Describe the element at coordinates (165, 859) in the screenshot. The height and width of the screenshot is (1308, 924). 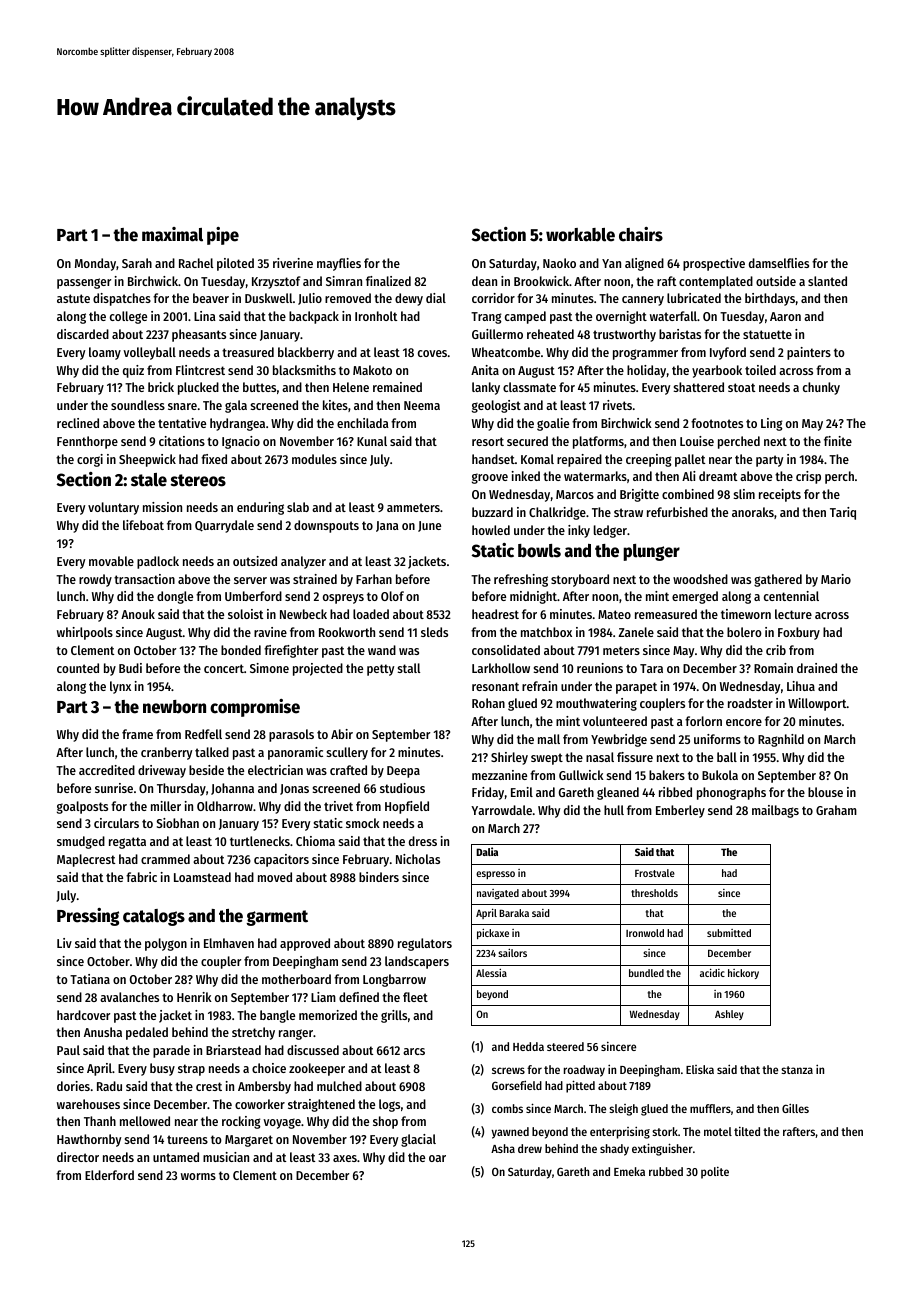
I see `crammed` at that location.
